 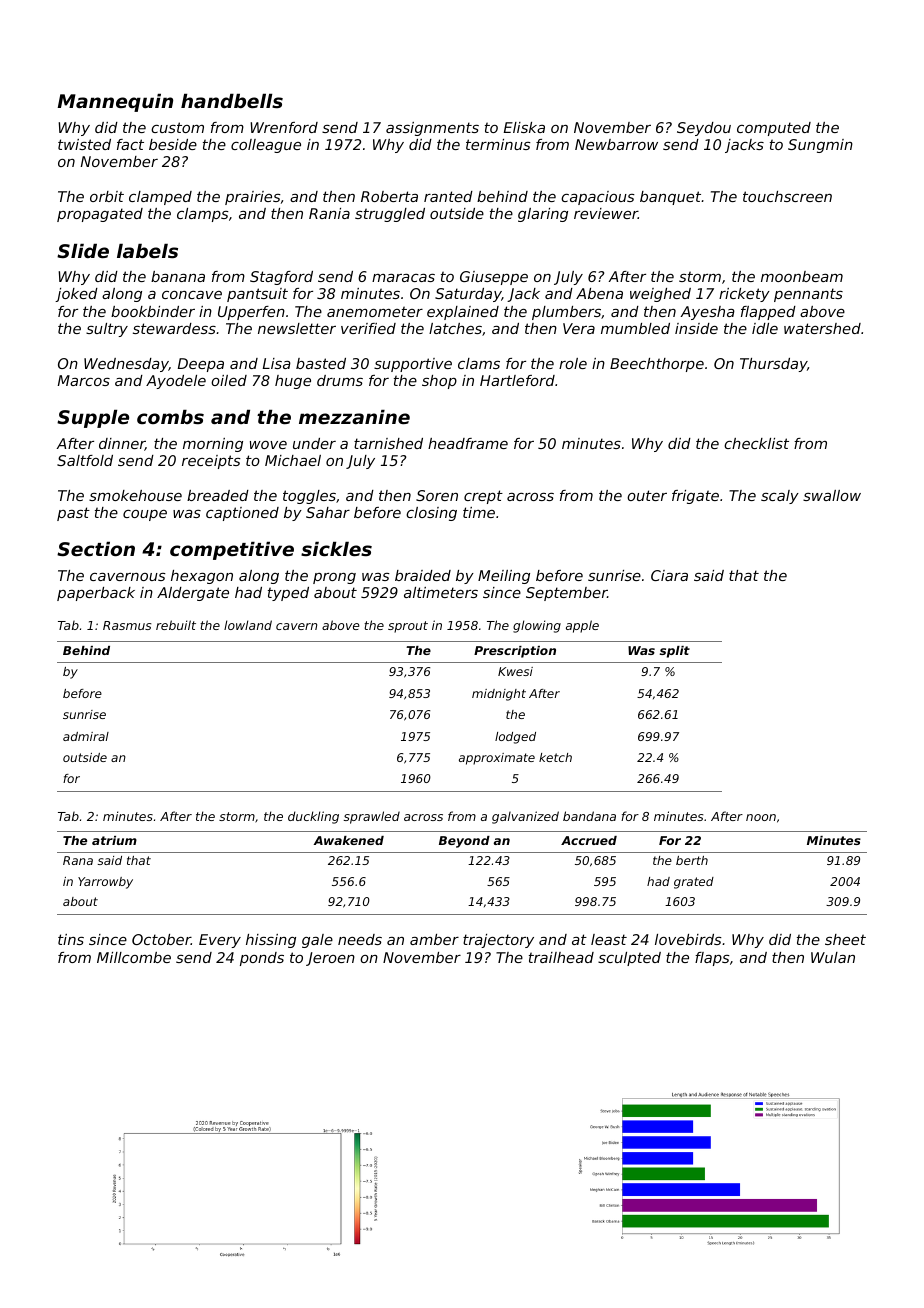 What do you see at coordinates (211, 462) in the document?
I see `receipts` at bounding box center [211, 462].
